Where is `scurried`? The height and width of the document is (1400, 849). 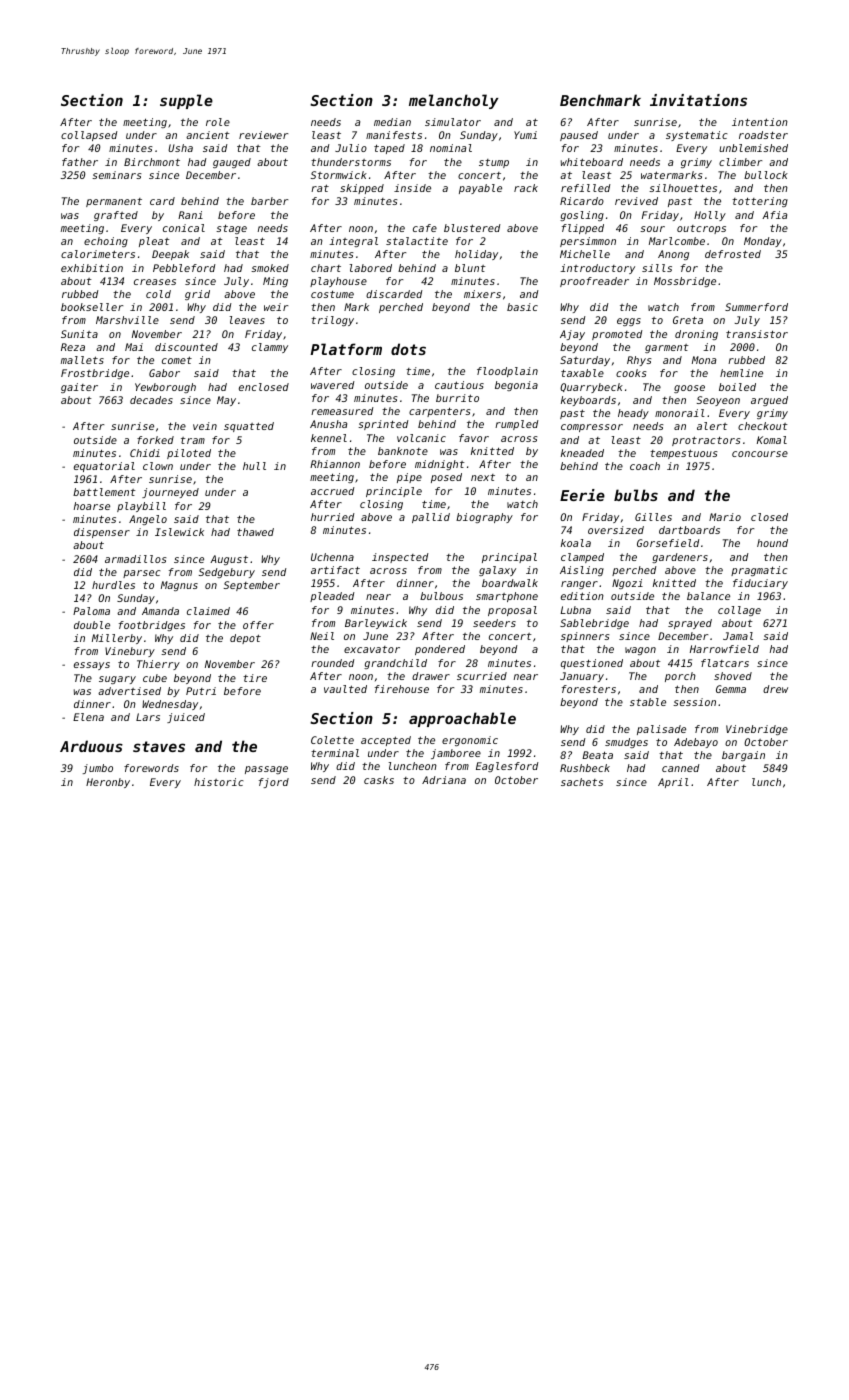
scurried is located at coordinates (482, 676).
